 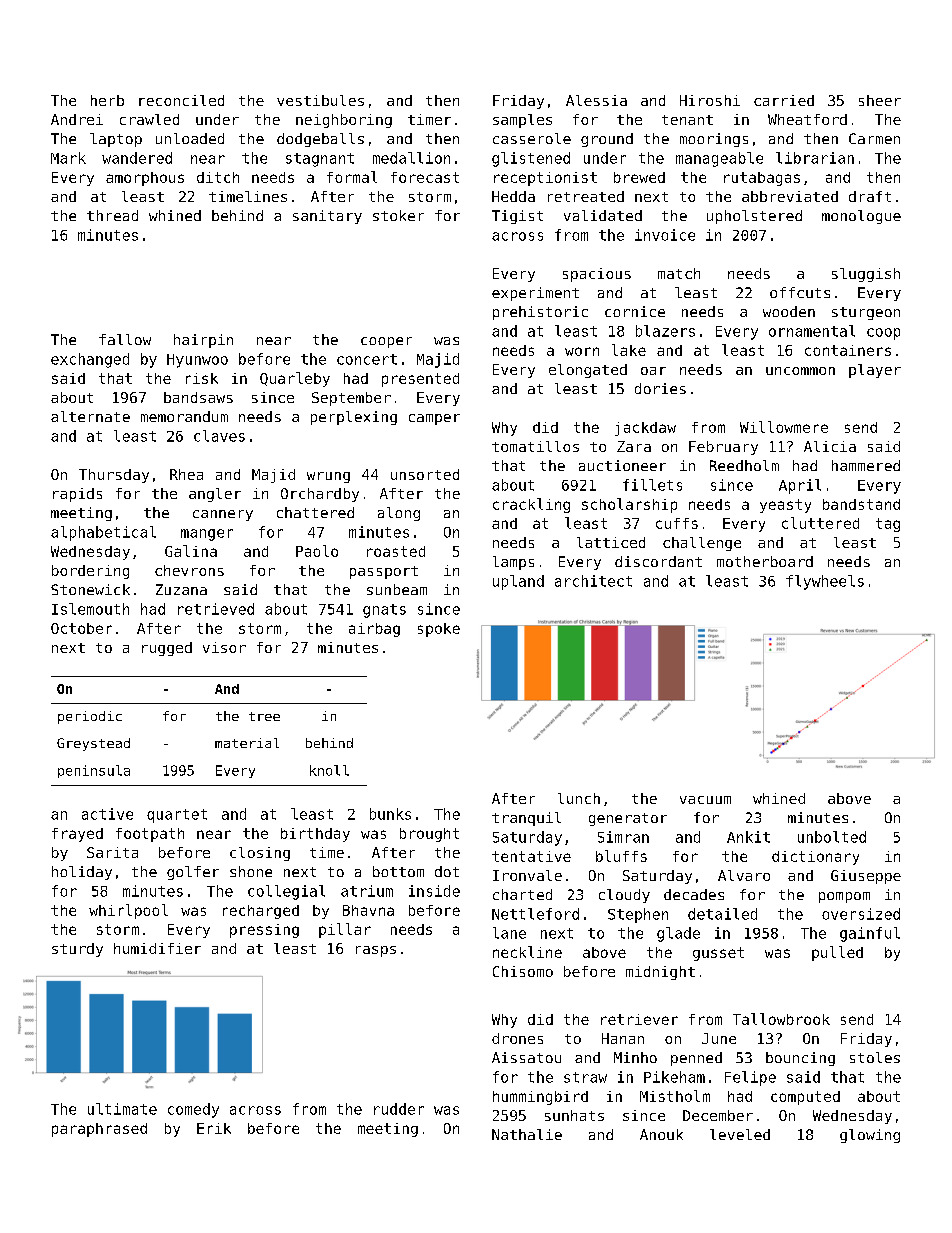 What do you see at coordinates (866, 877) in the screenshot?
I see `Giuseppe` at bounding box center [866, 877].
